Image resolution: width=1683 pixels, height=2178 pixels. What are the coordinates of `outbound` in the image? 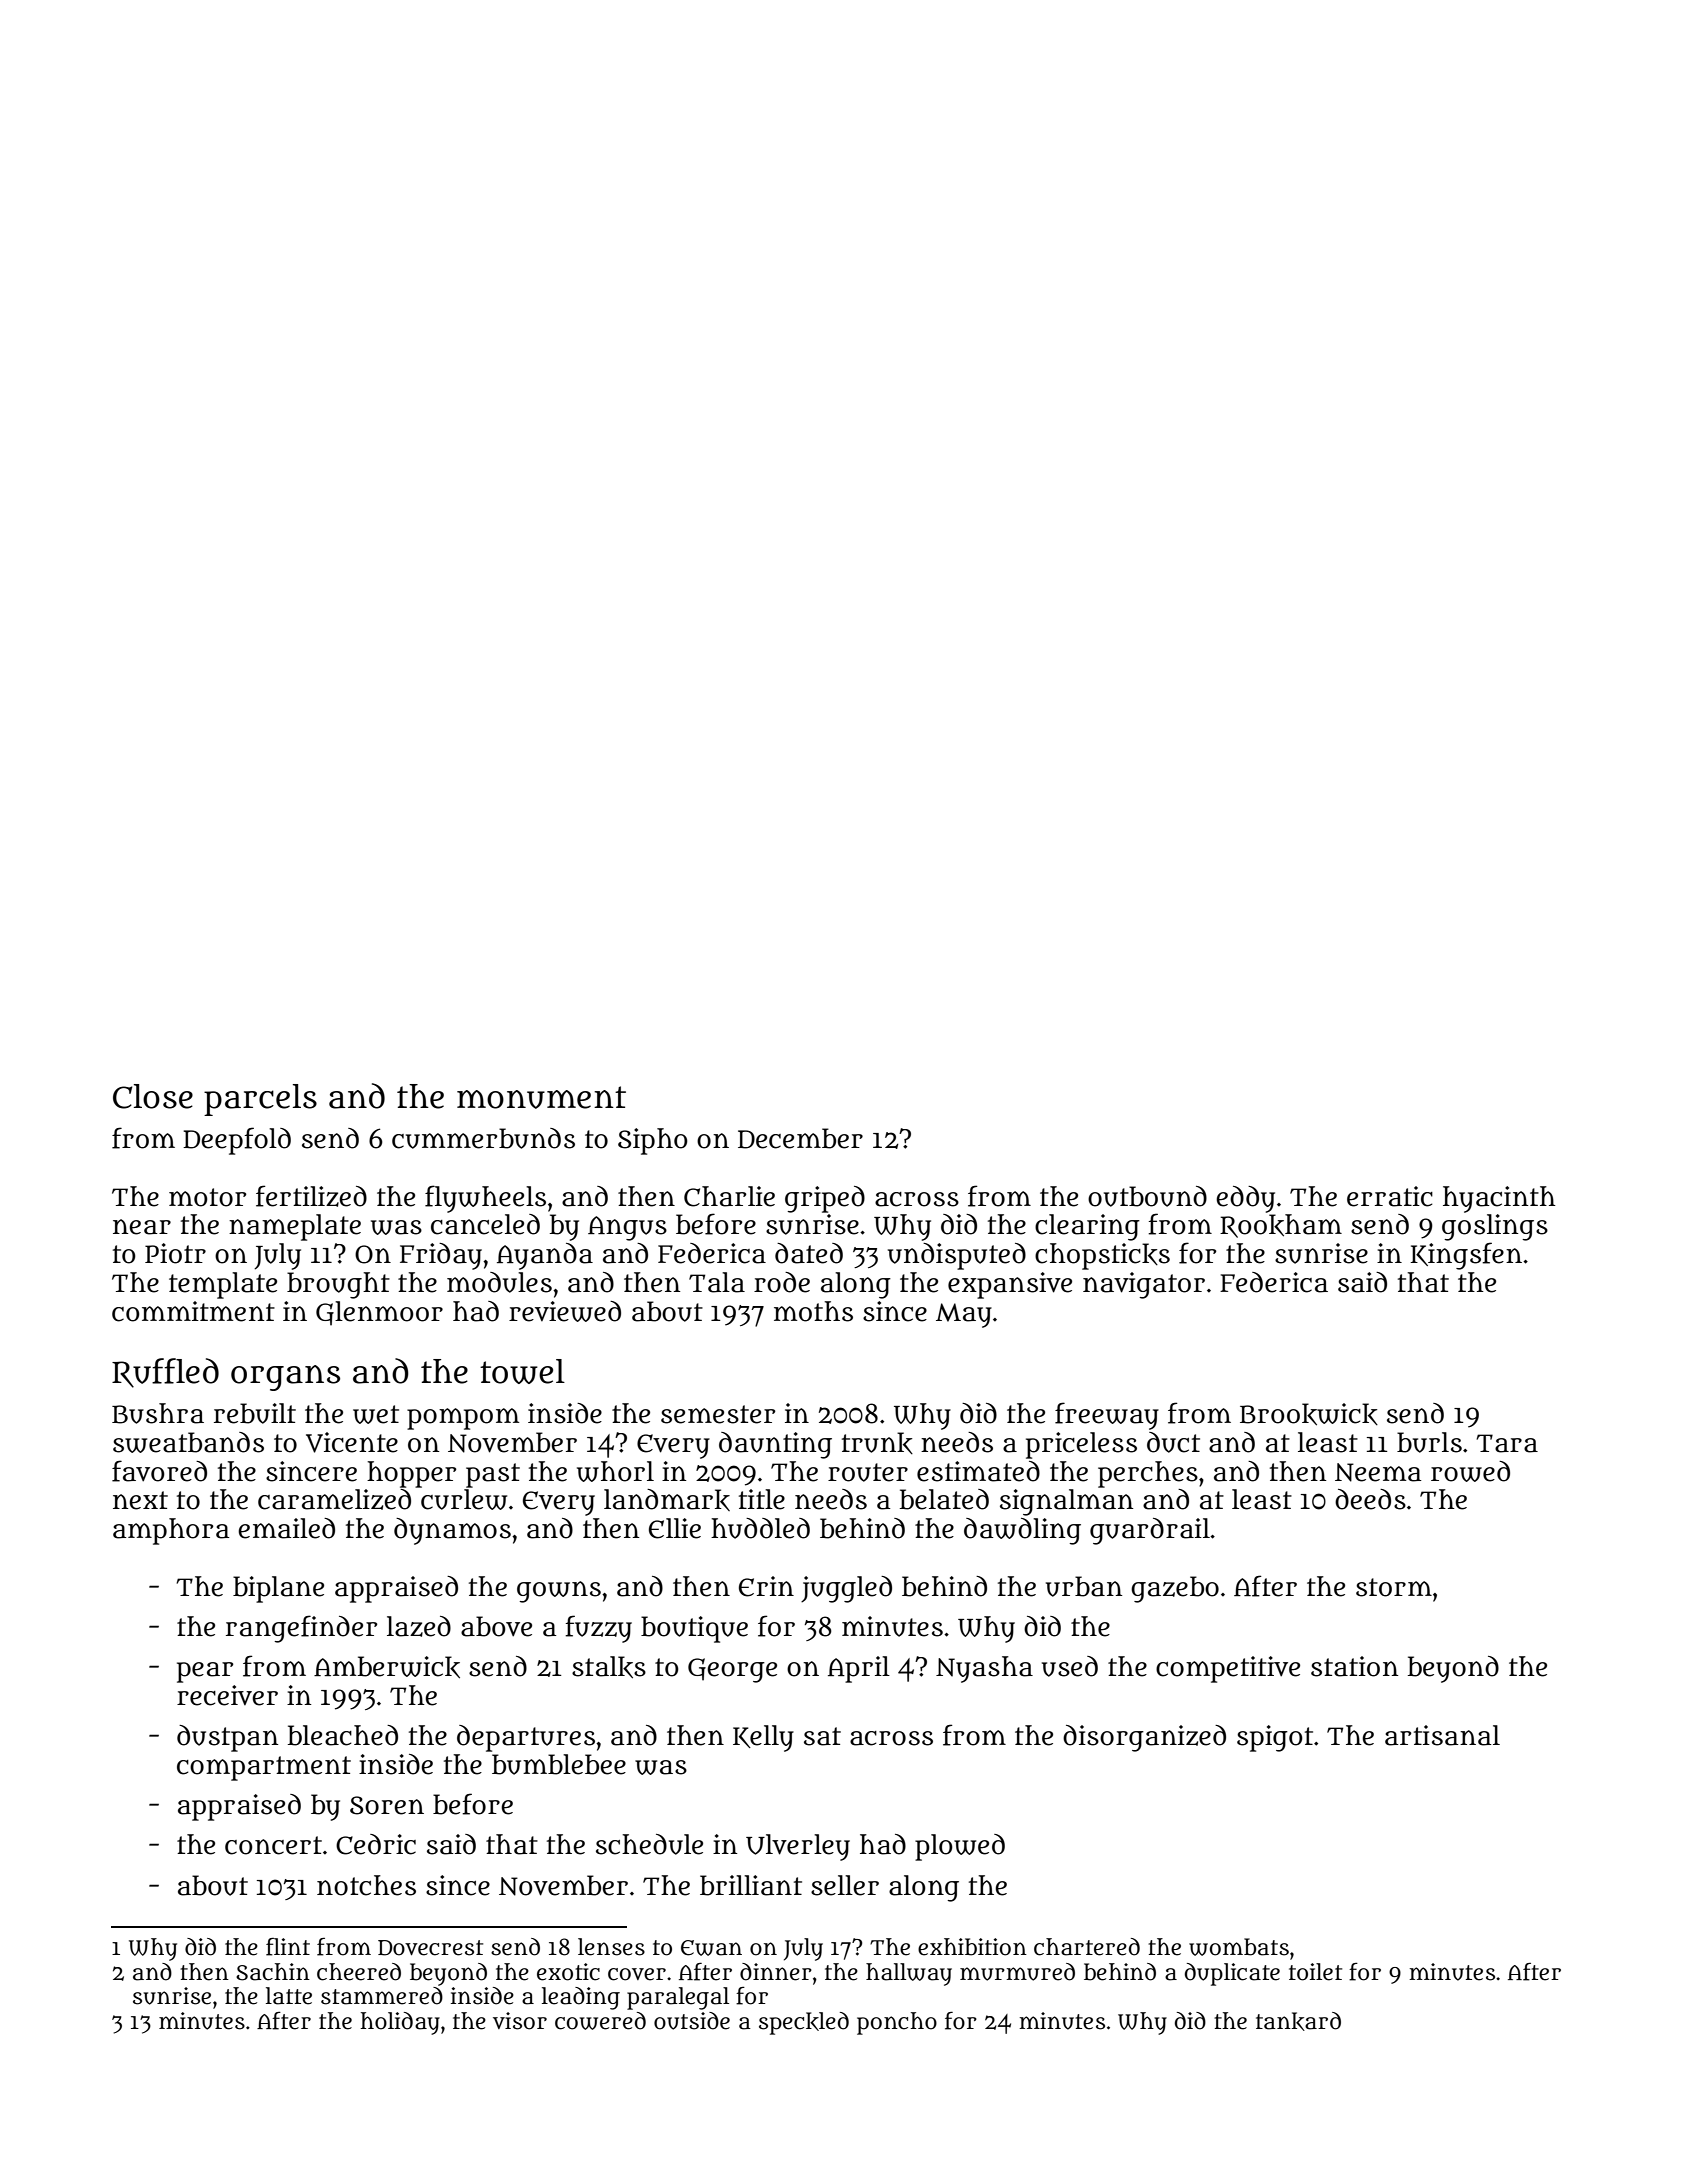 It's located at (1147, 1196).
